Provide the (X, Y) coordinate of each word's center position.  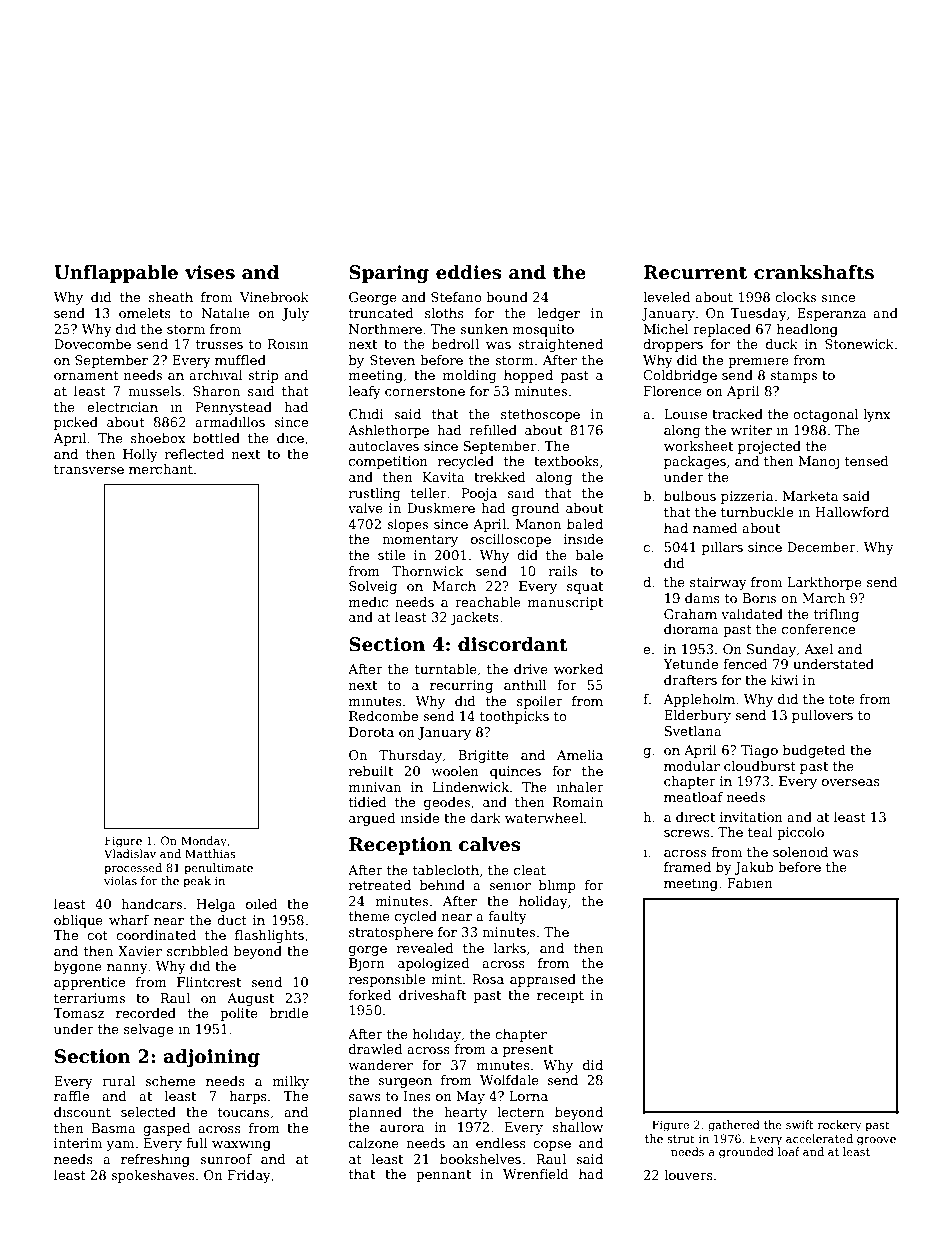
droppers (673, 345)
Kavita (444, 477)
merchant (161, 469)
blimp (557, 886)
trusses (219, 344)
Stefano (456, 297)
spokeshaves (153, 1176)
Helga (216, 905)
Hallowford (852, 512)
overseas (851, 782)
